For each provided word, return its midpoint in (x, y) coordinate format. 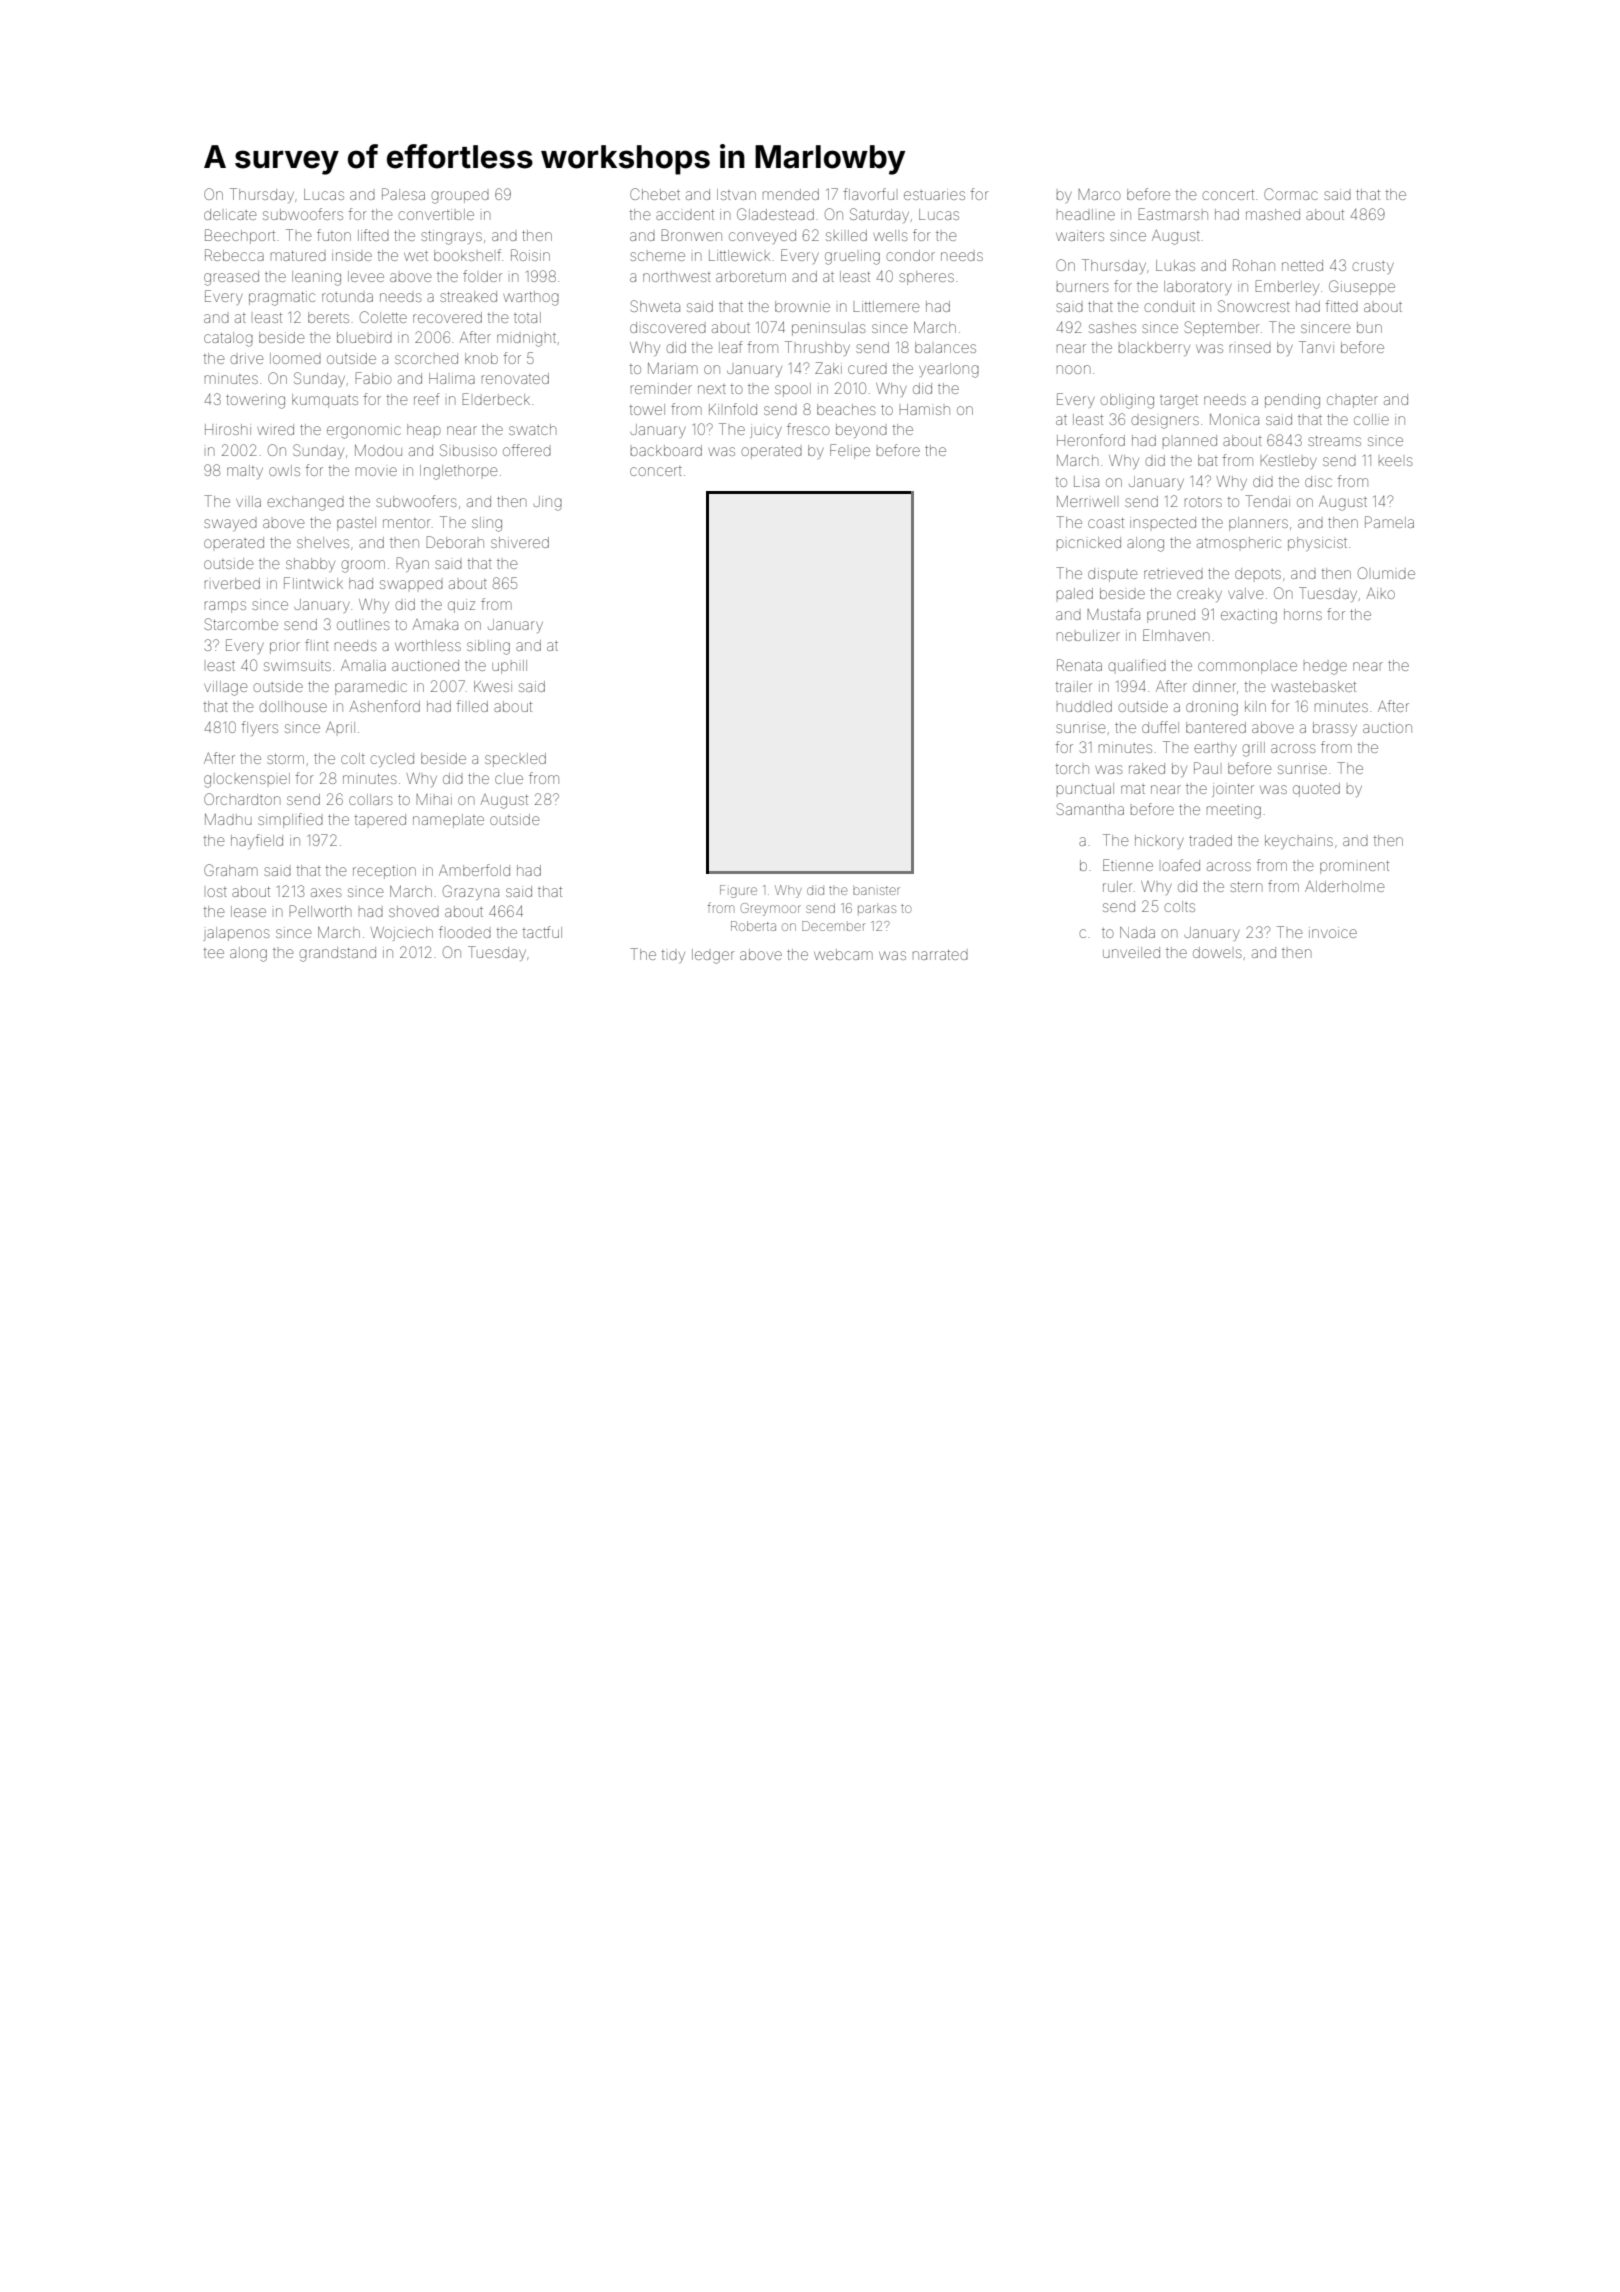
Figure (738, 891)
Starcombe (241, 624)
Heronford (1091, 440)
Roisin (530, 255)
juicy (766, 432)
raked (1147, 768)
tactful (542, 932)
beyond (861, 431)
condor (911, 255)
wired (275, 429)
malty (245, 472)
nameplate (448, 821)
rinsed (1250, 348)
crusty (1373, 267)
